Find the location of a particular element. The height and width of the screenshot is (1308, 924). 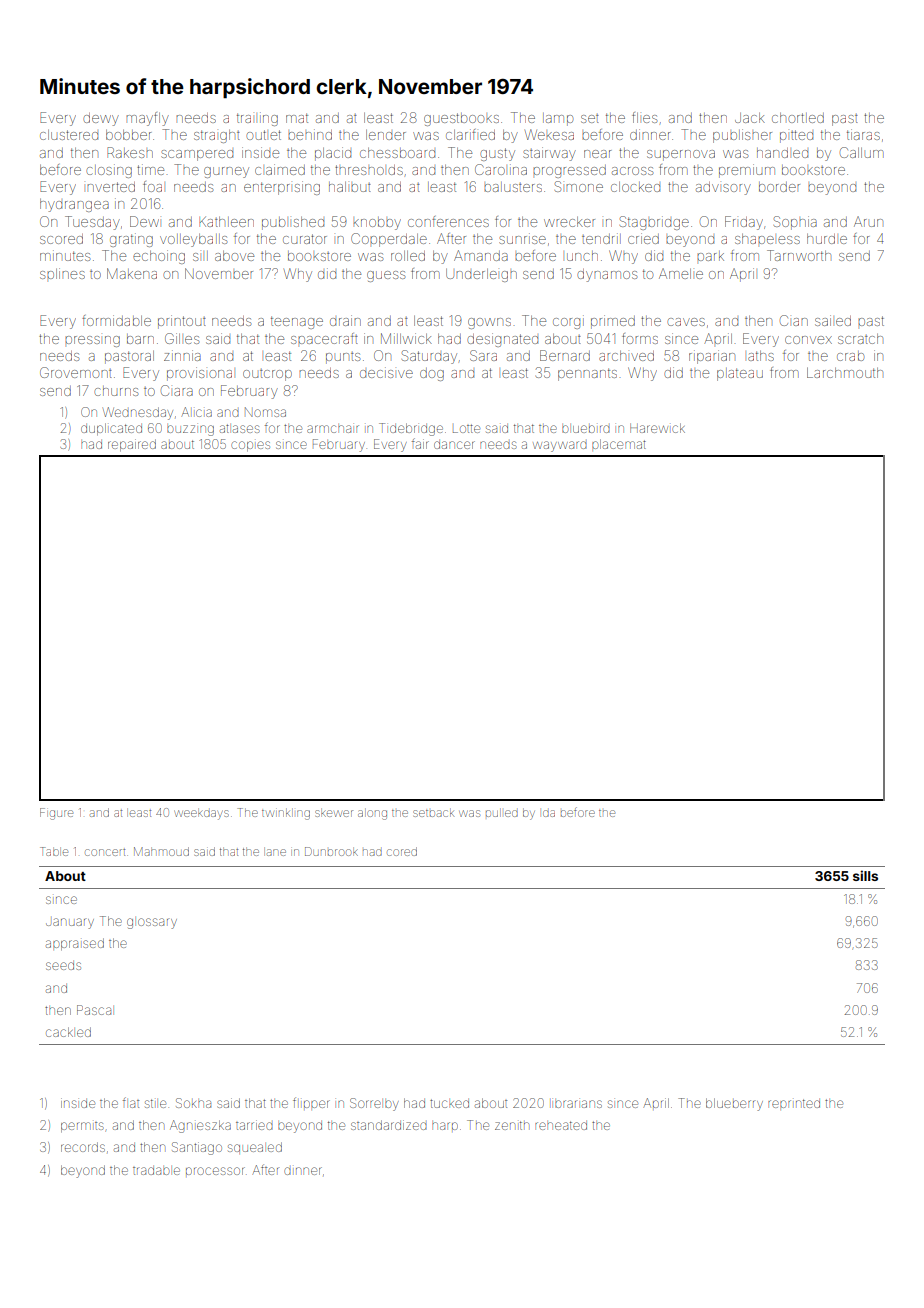

standardized is located at coordinates (389, 1125).
